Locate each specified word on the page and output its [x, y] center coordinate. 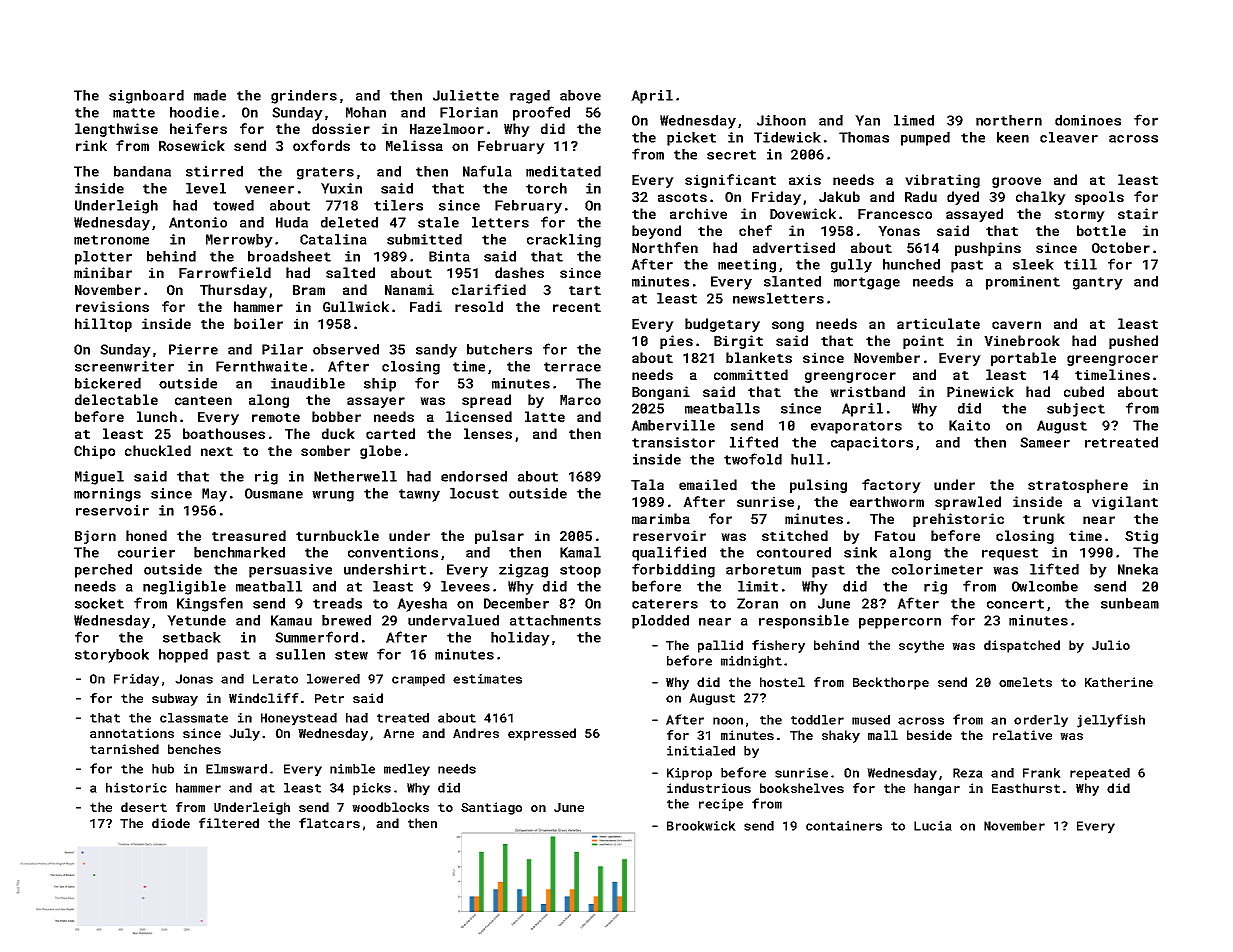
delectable [116, 399]
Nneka [1138, 569]
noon [728, 721]
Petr [329, 698]
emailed [708, 484]
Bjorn [95, 537]
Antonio [198, 222]
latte [545, 416]
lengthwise [116, 130]
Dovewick [803, 213]
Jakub [839, 196]
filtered [229, 823]
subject [1076, 410]
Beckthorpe [891, 683]
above [580, 95]
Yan [867, 120]
